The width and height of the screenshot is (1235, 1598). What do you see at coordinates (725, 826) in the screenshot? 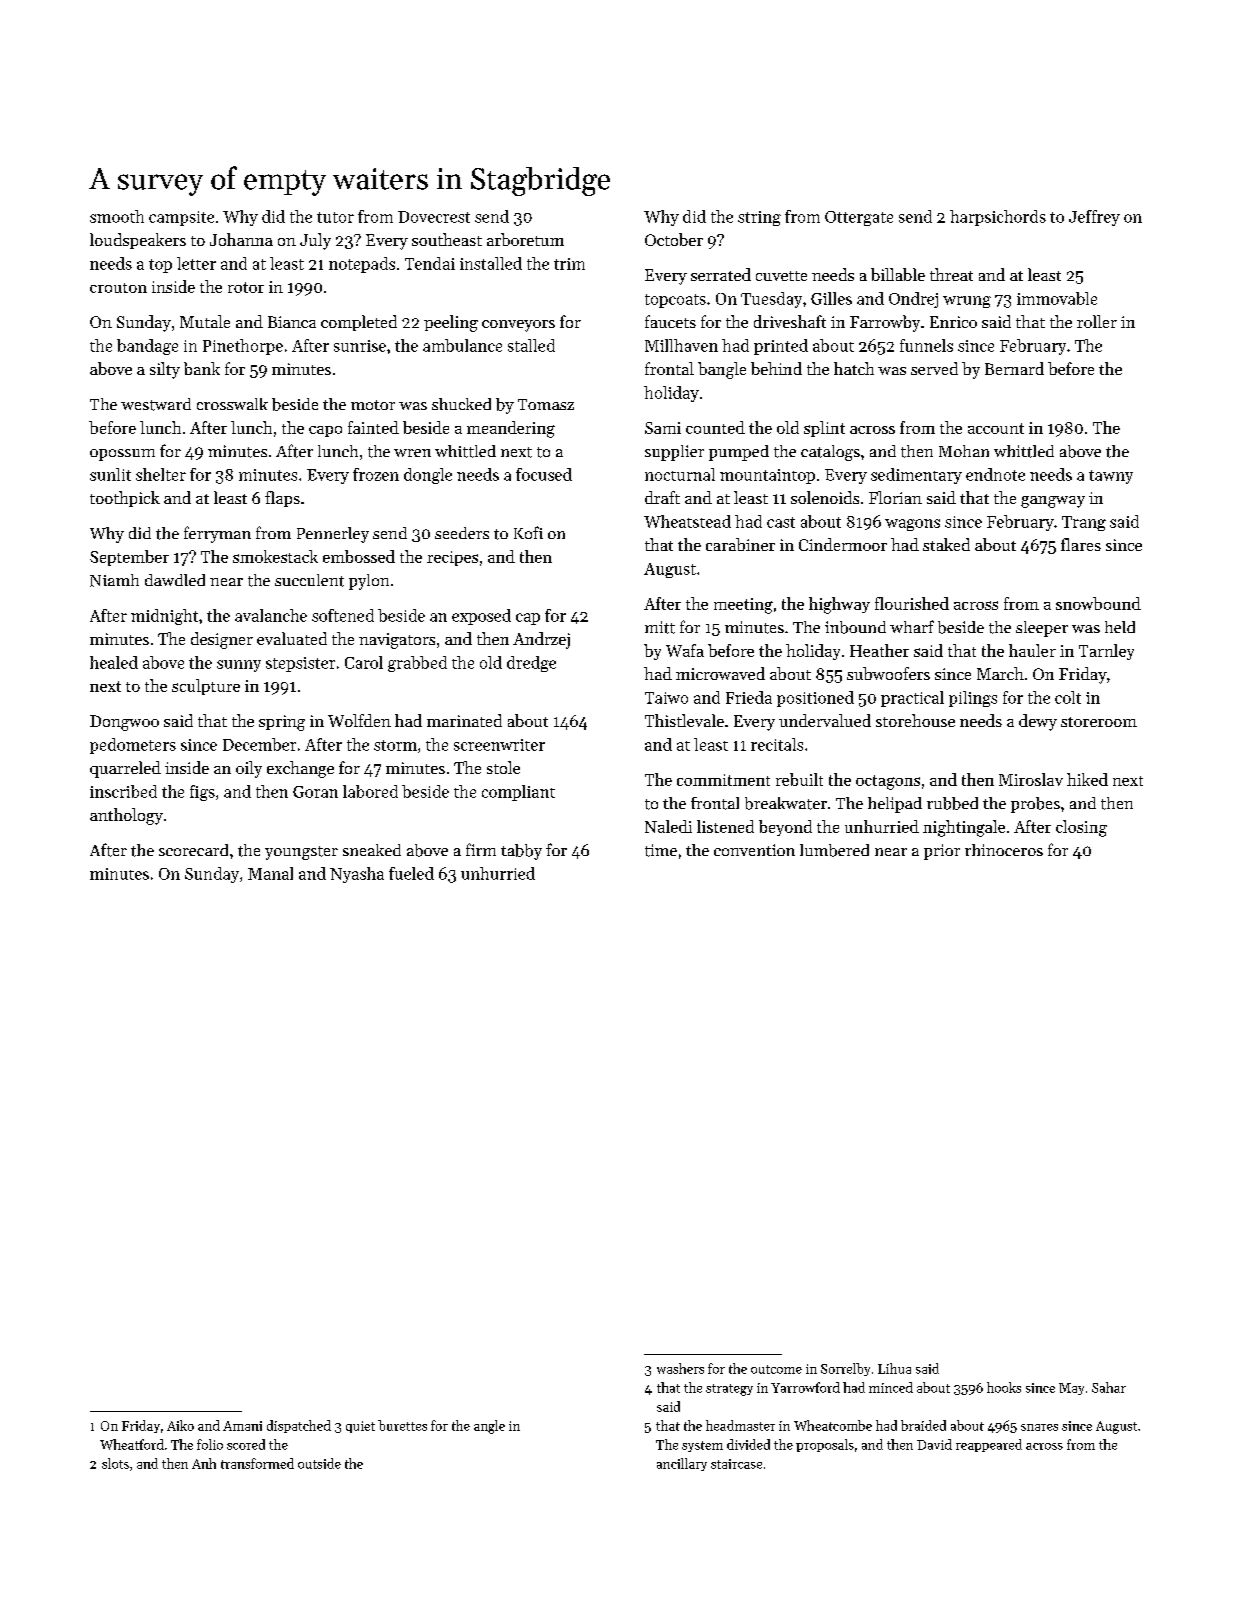
I see `listened` at bounding box center [725, 826].
